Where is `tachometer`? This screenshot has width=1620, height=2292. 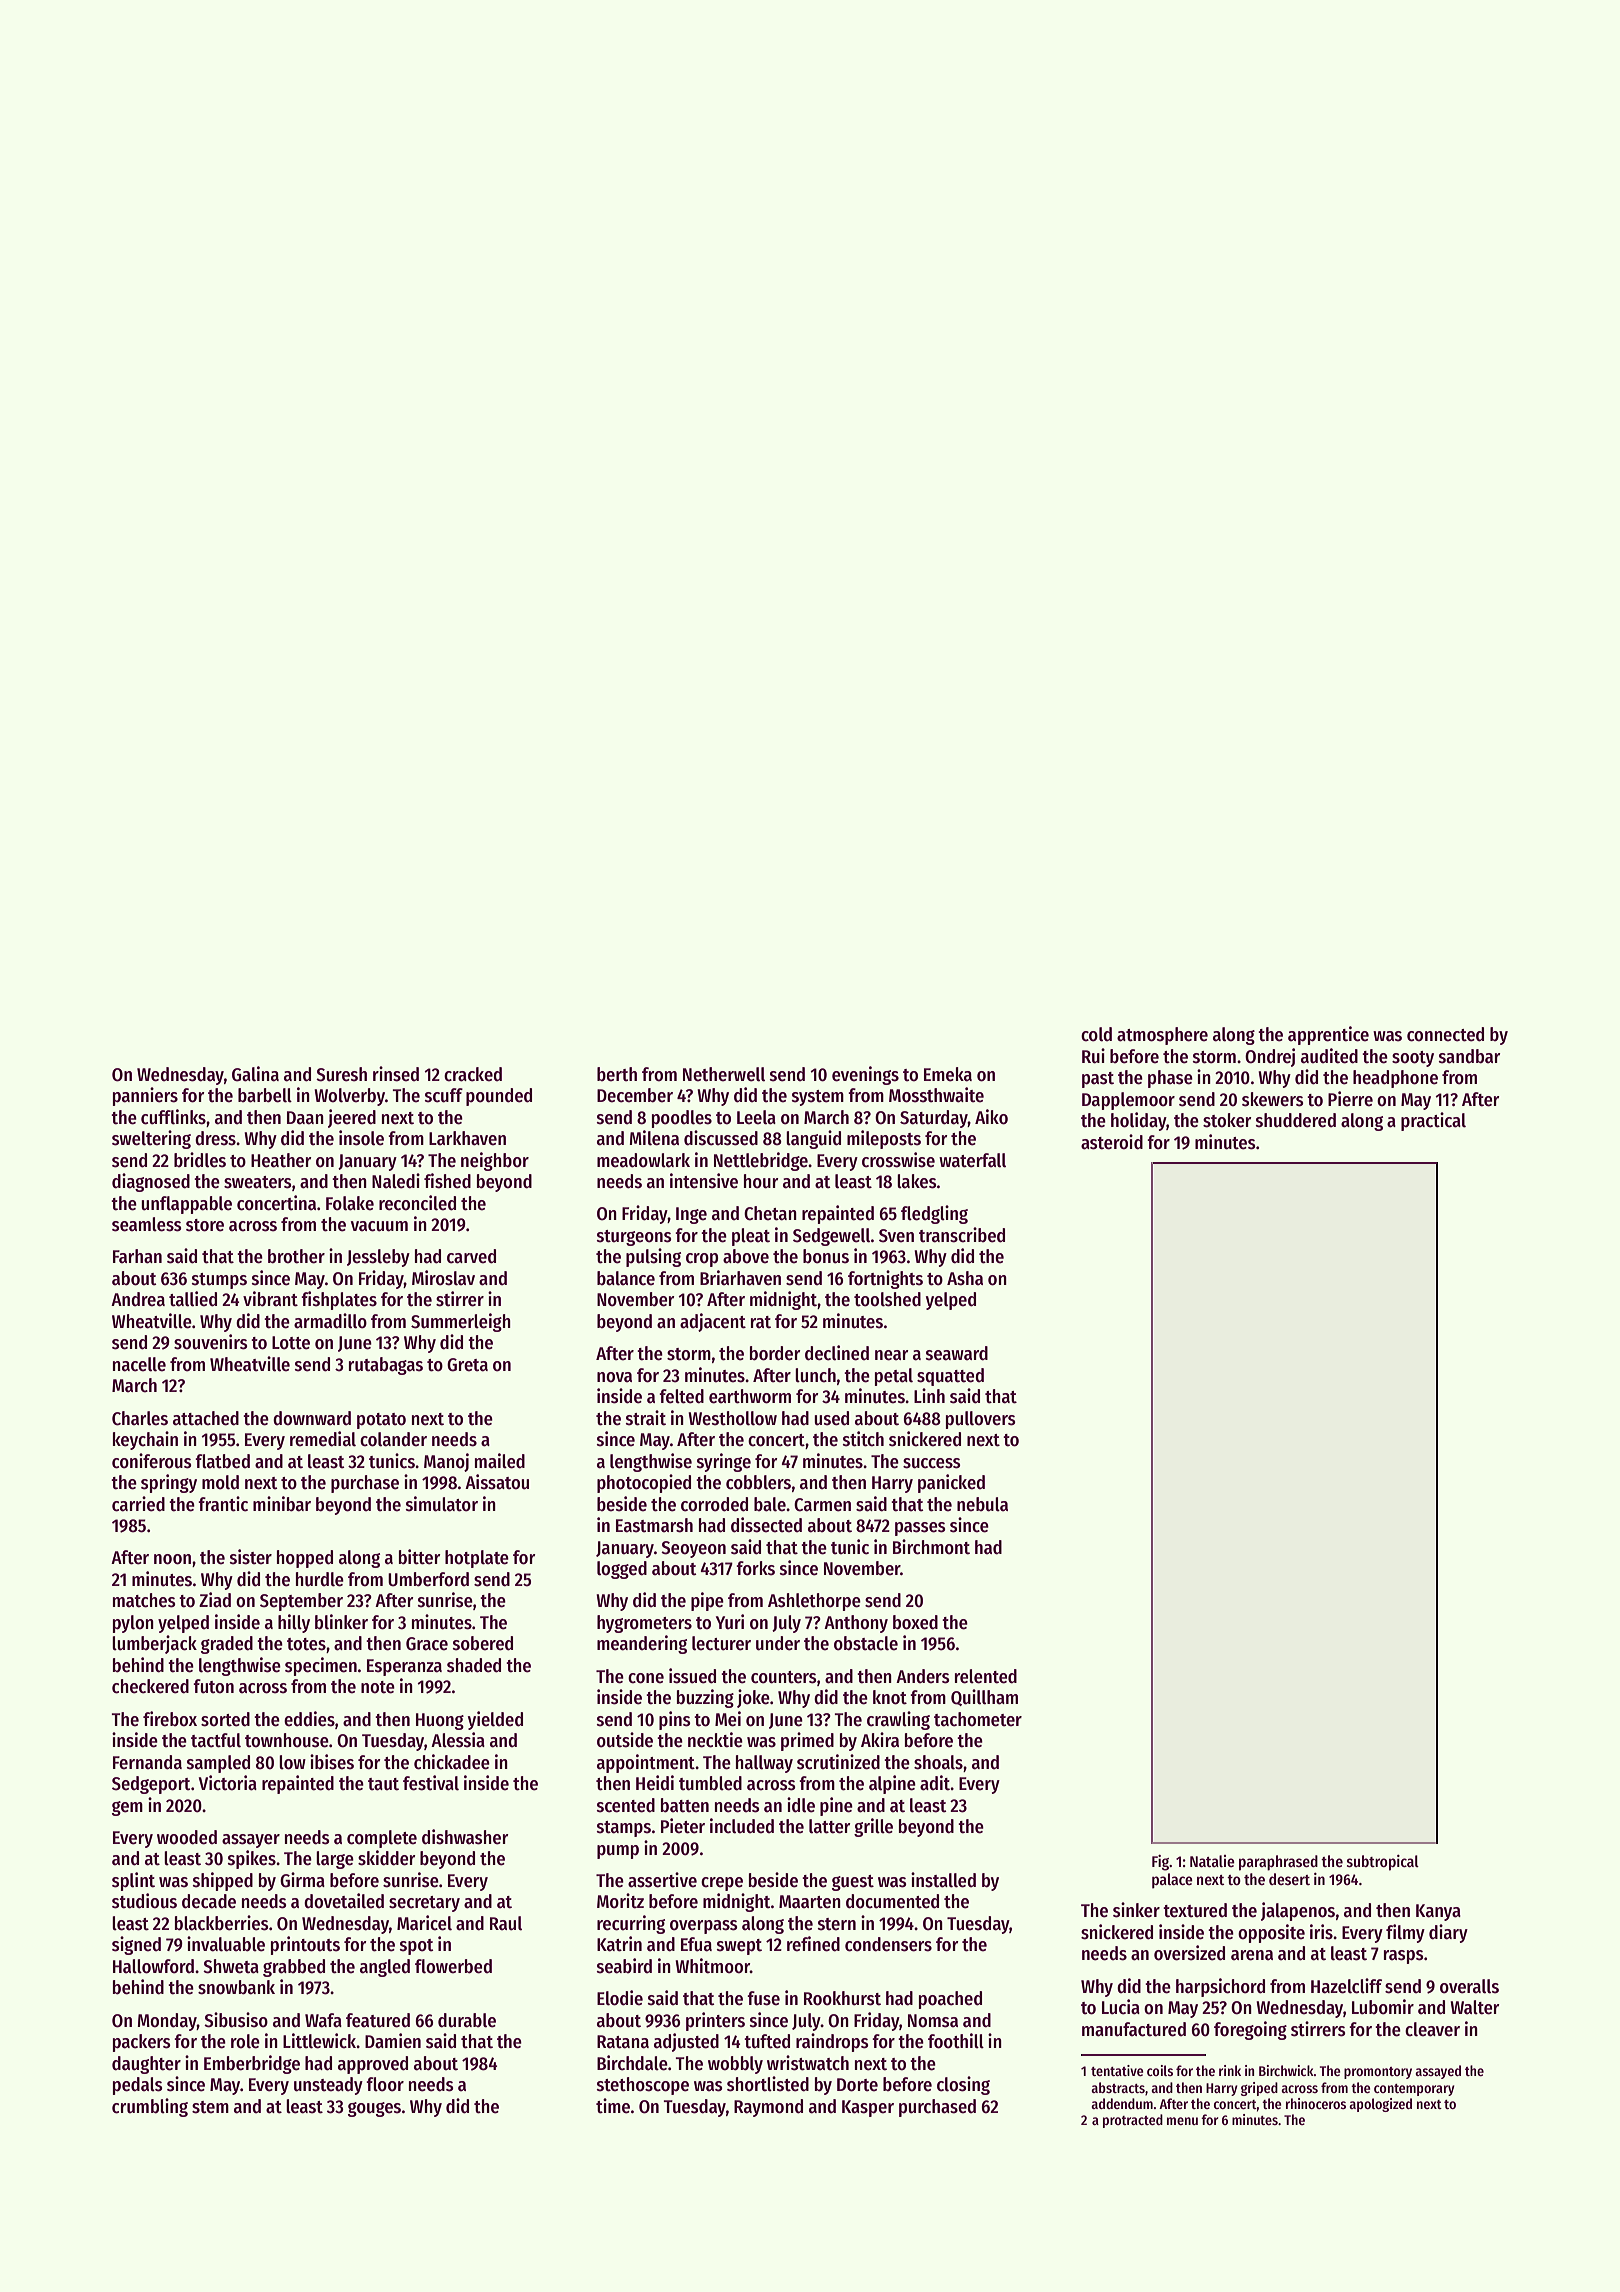 tachometer is located at coordinates (978, 1719).
